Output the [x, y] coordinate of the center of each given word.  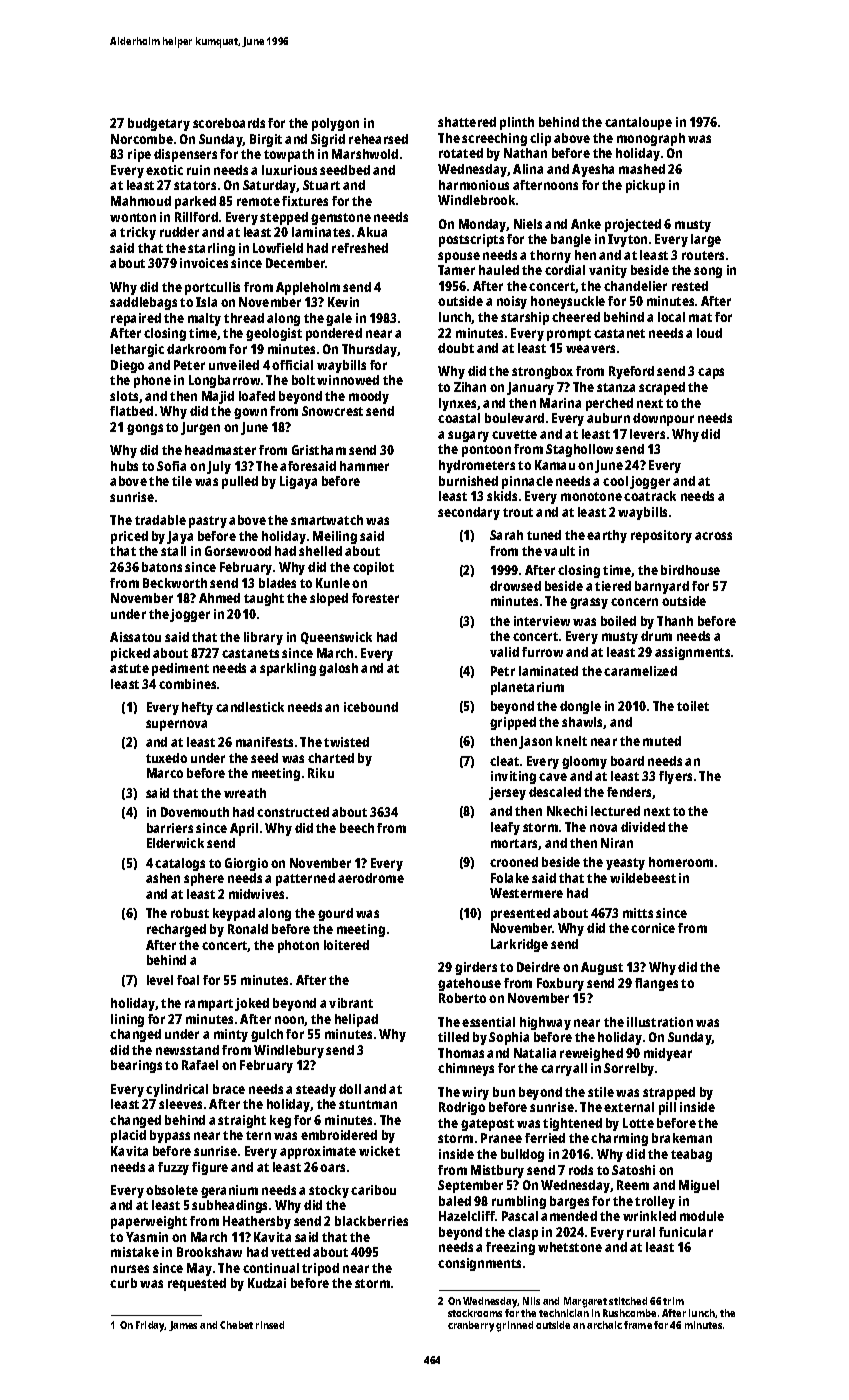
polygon [335, 124]
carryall [564, 1069]
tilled [453, 1037]
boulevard [514, 418]
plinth [517, 123]
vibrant [351, 1003]
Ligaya [298, 482]
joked [252, 1004]
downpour [663, 419]
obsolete [172, 1190]
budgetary [159, 124]
